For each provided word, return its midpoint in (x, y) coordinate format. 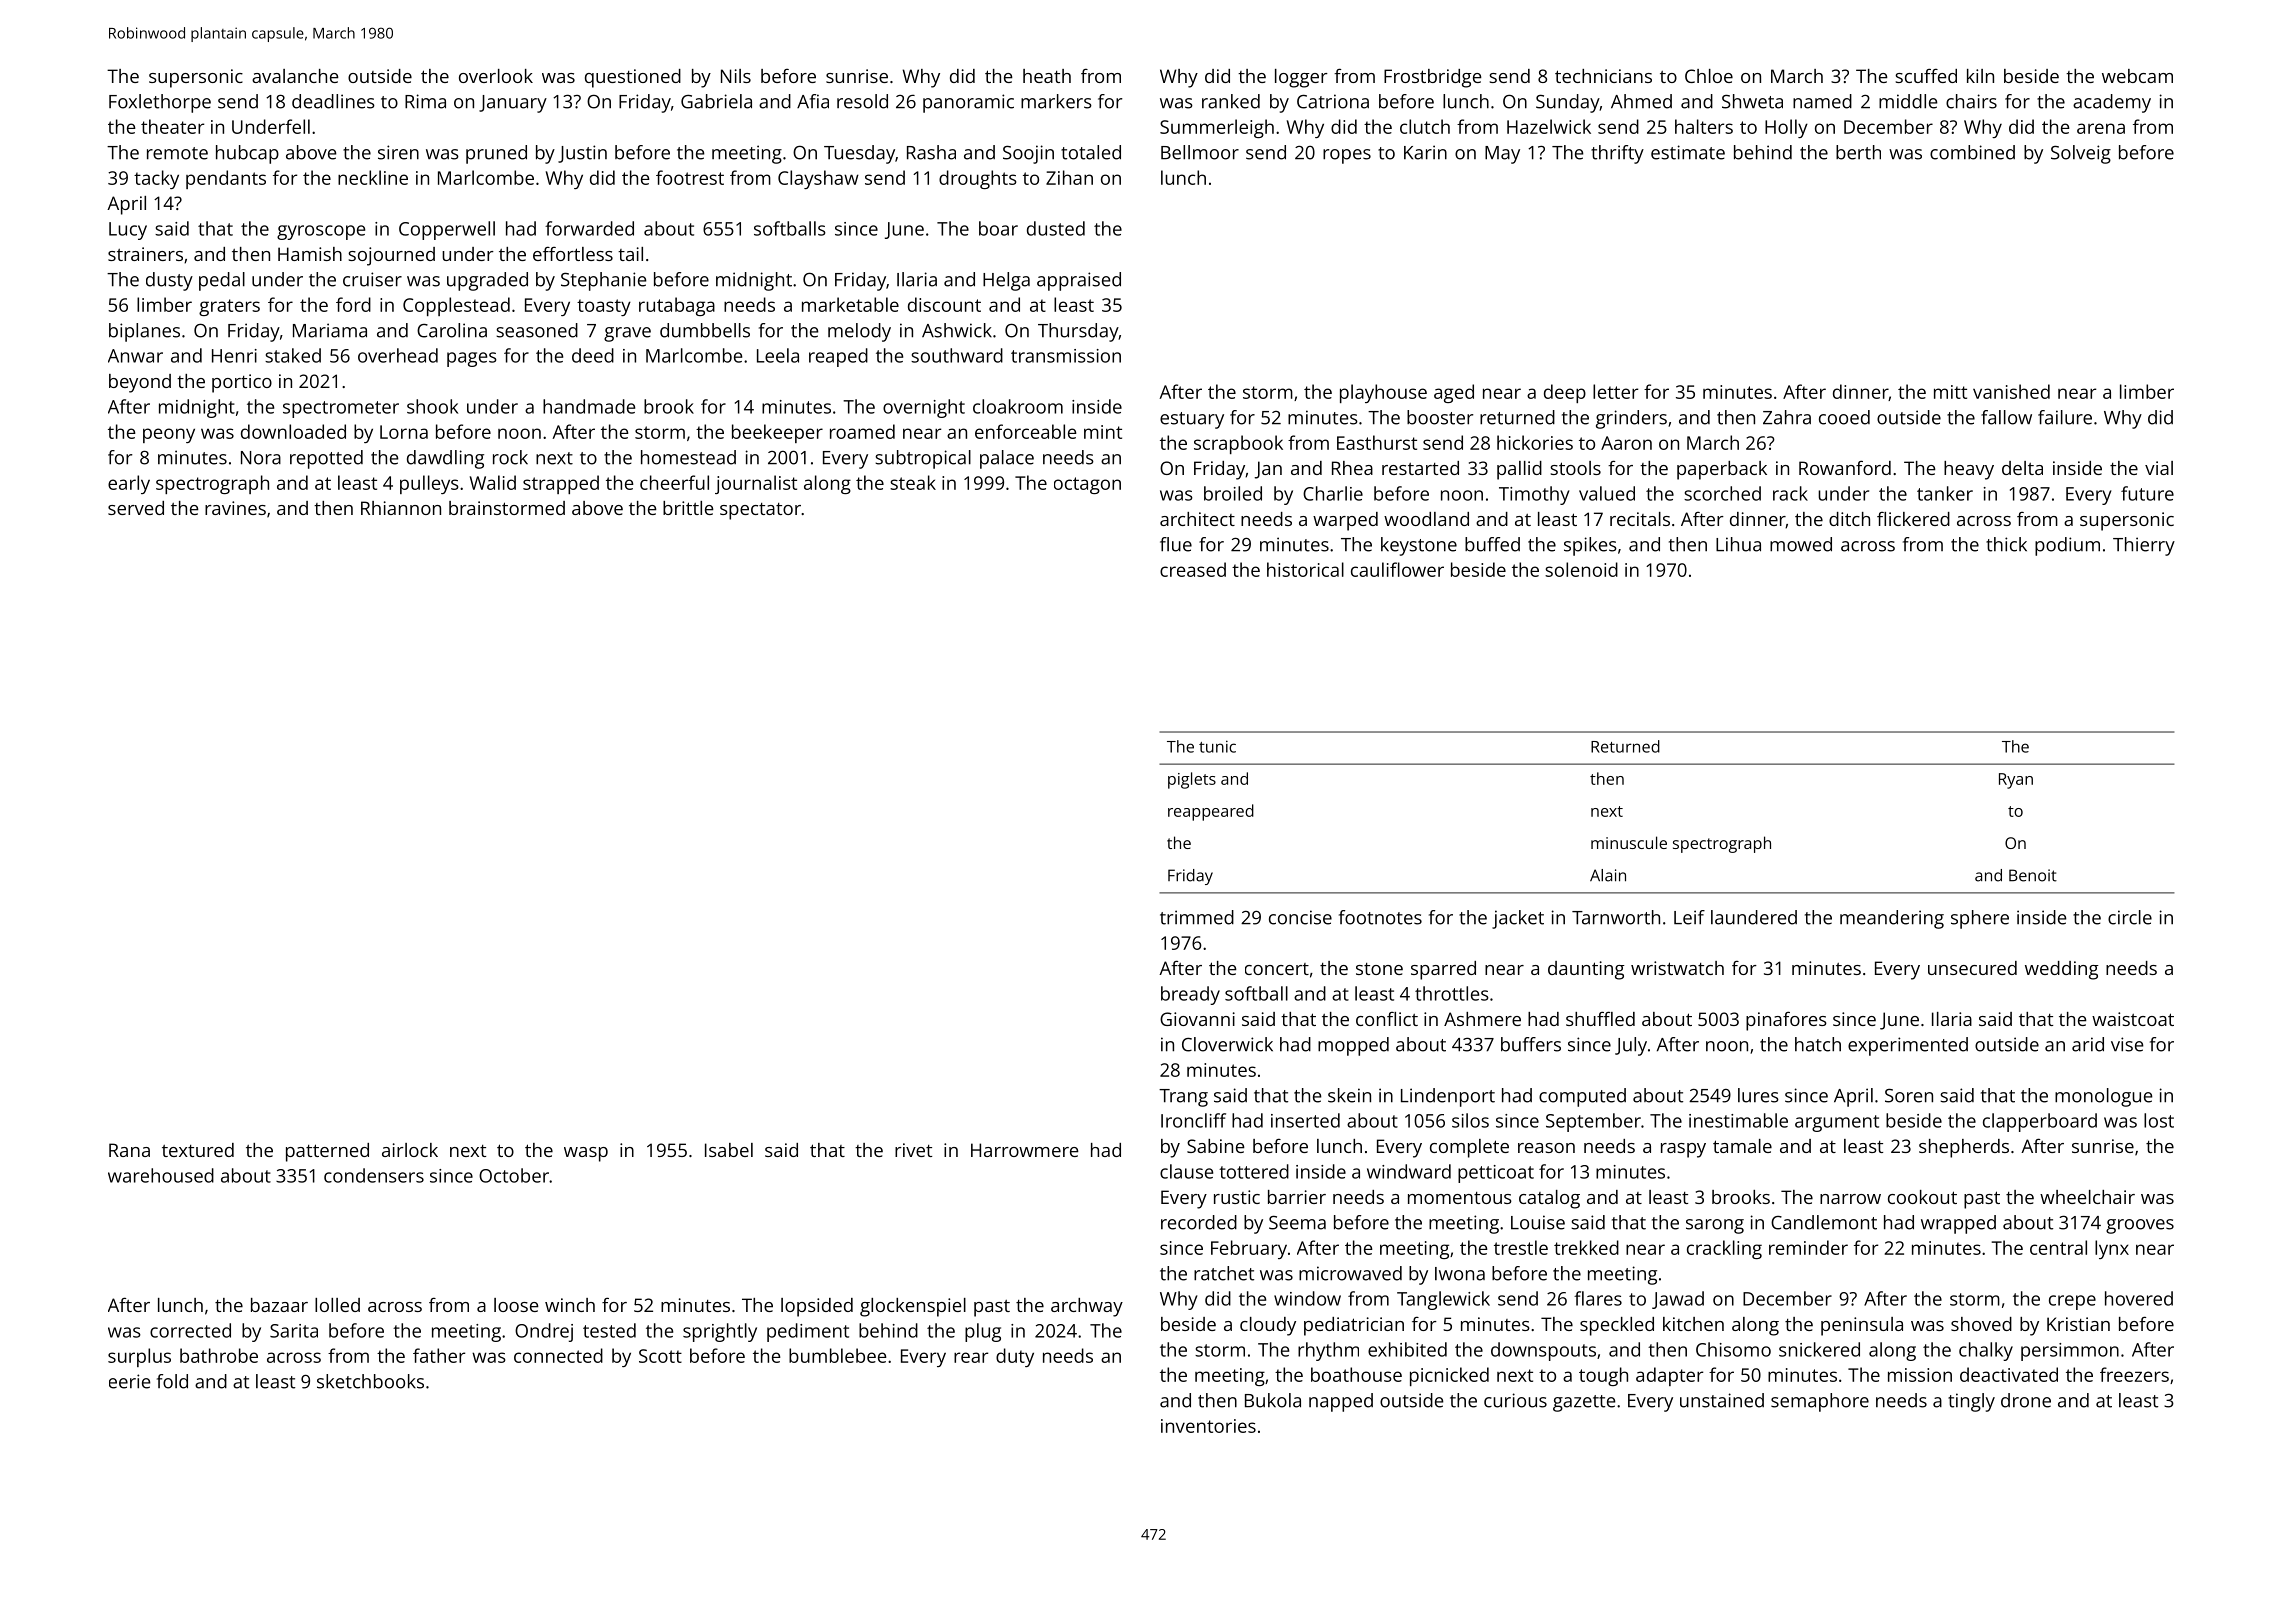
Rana (129, 1150)
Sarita (294, 1331)
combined (1972, 152)
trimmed (1197, 917)
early (129, 484)
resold (862, 101)
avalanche (295, 76)
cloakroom (1018, 406)
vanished (2011, 391)
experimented (1908, 1046)
